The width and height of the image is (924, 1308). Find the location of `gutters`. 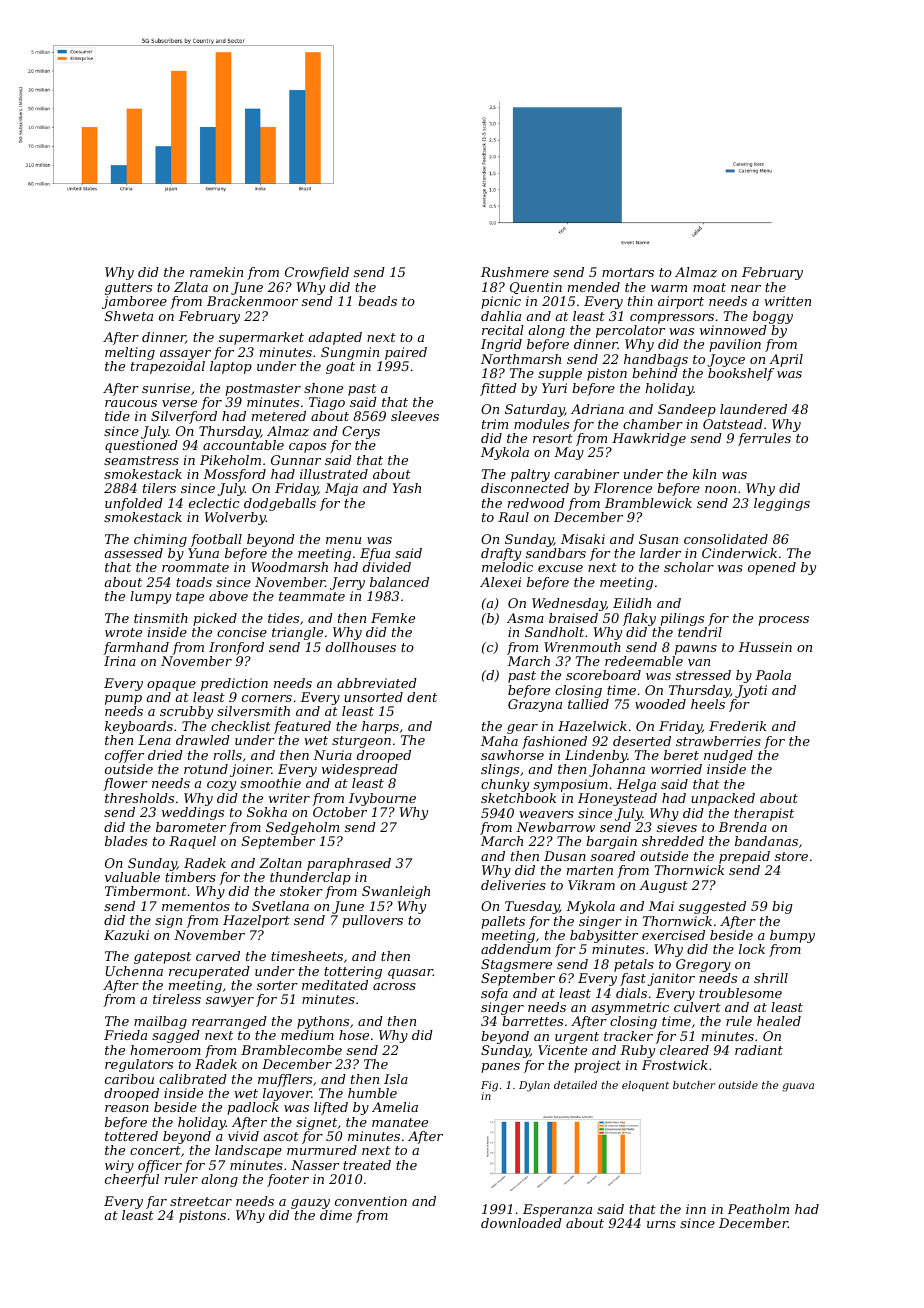

gutters is located at coordinates (128, 289).
